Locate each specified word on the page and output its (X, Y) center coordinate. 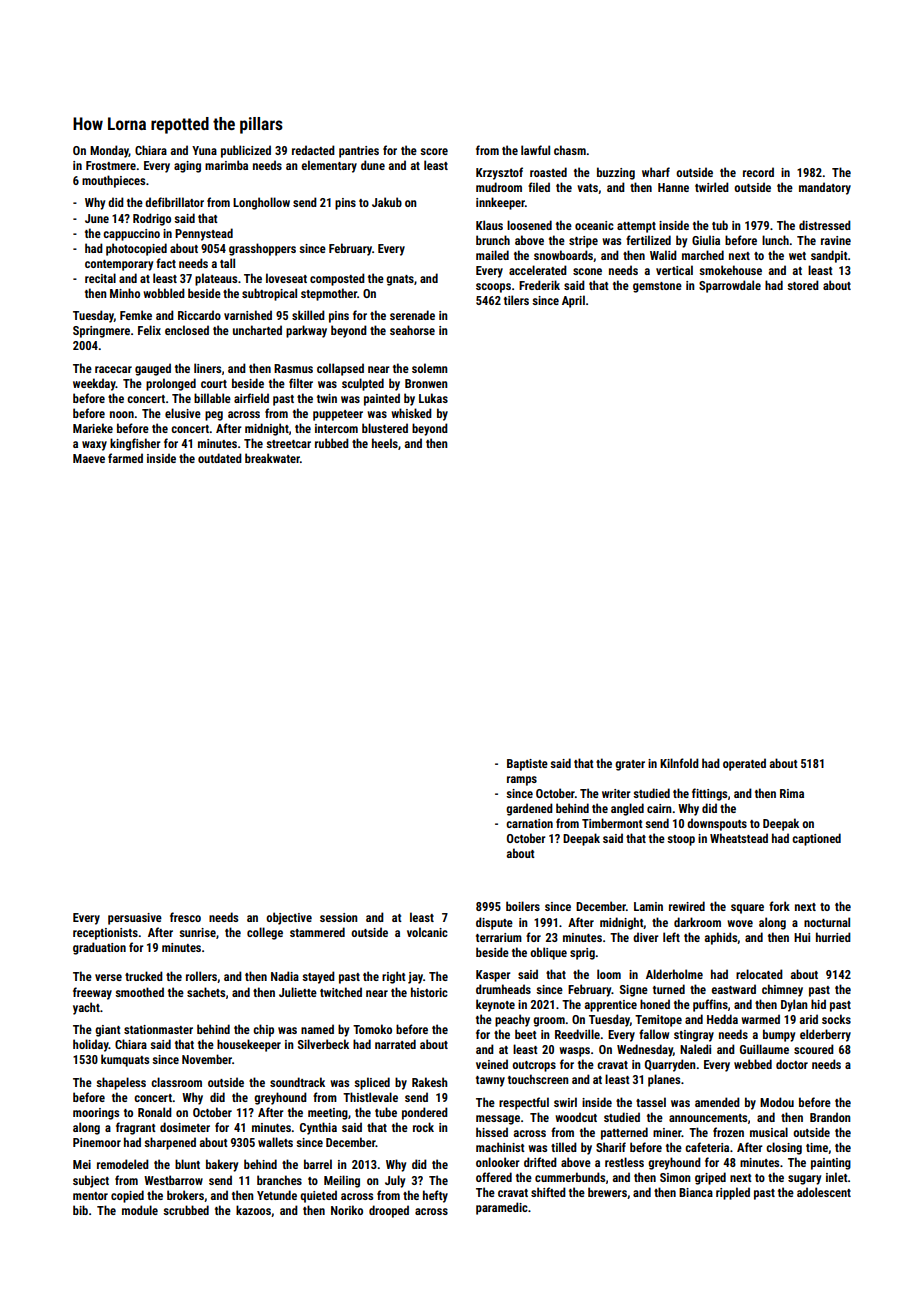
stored (803, 285)
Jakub (387, 202)
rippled (733, 1193)
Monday (109, 151)
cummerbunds (570, 1177)
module (140, 1210)
